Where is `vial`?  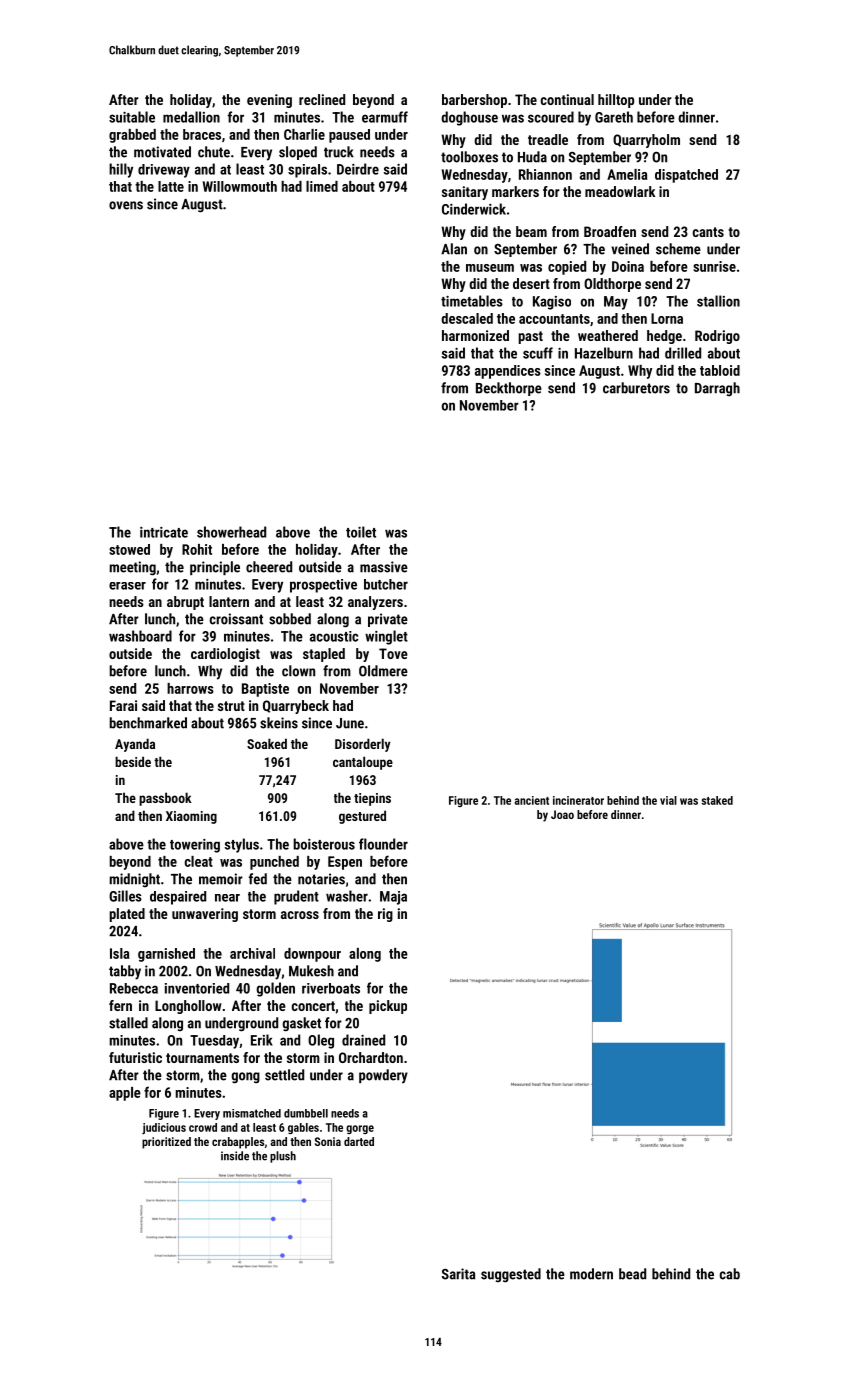
vial is located at coordinates (668, 800).
